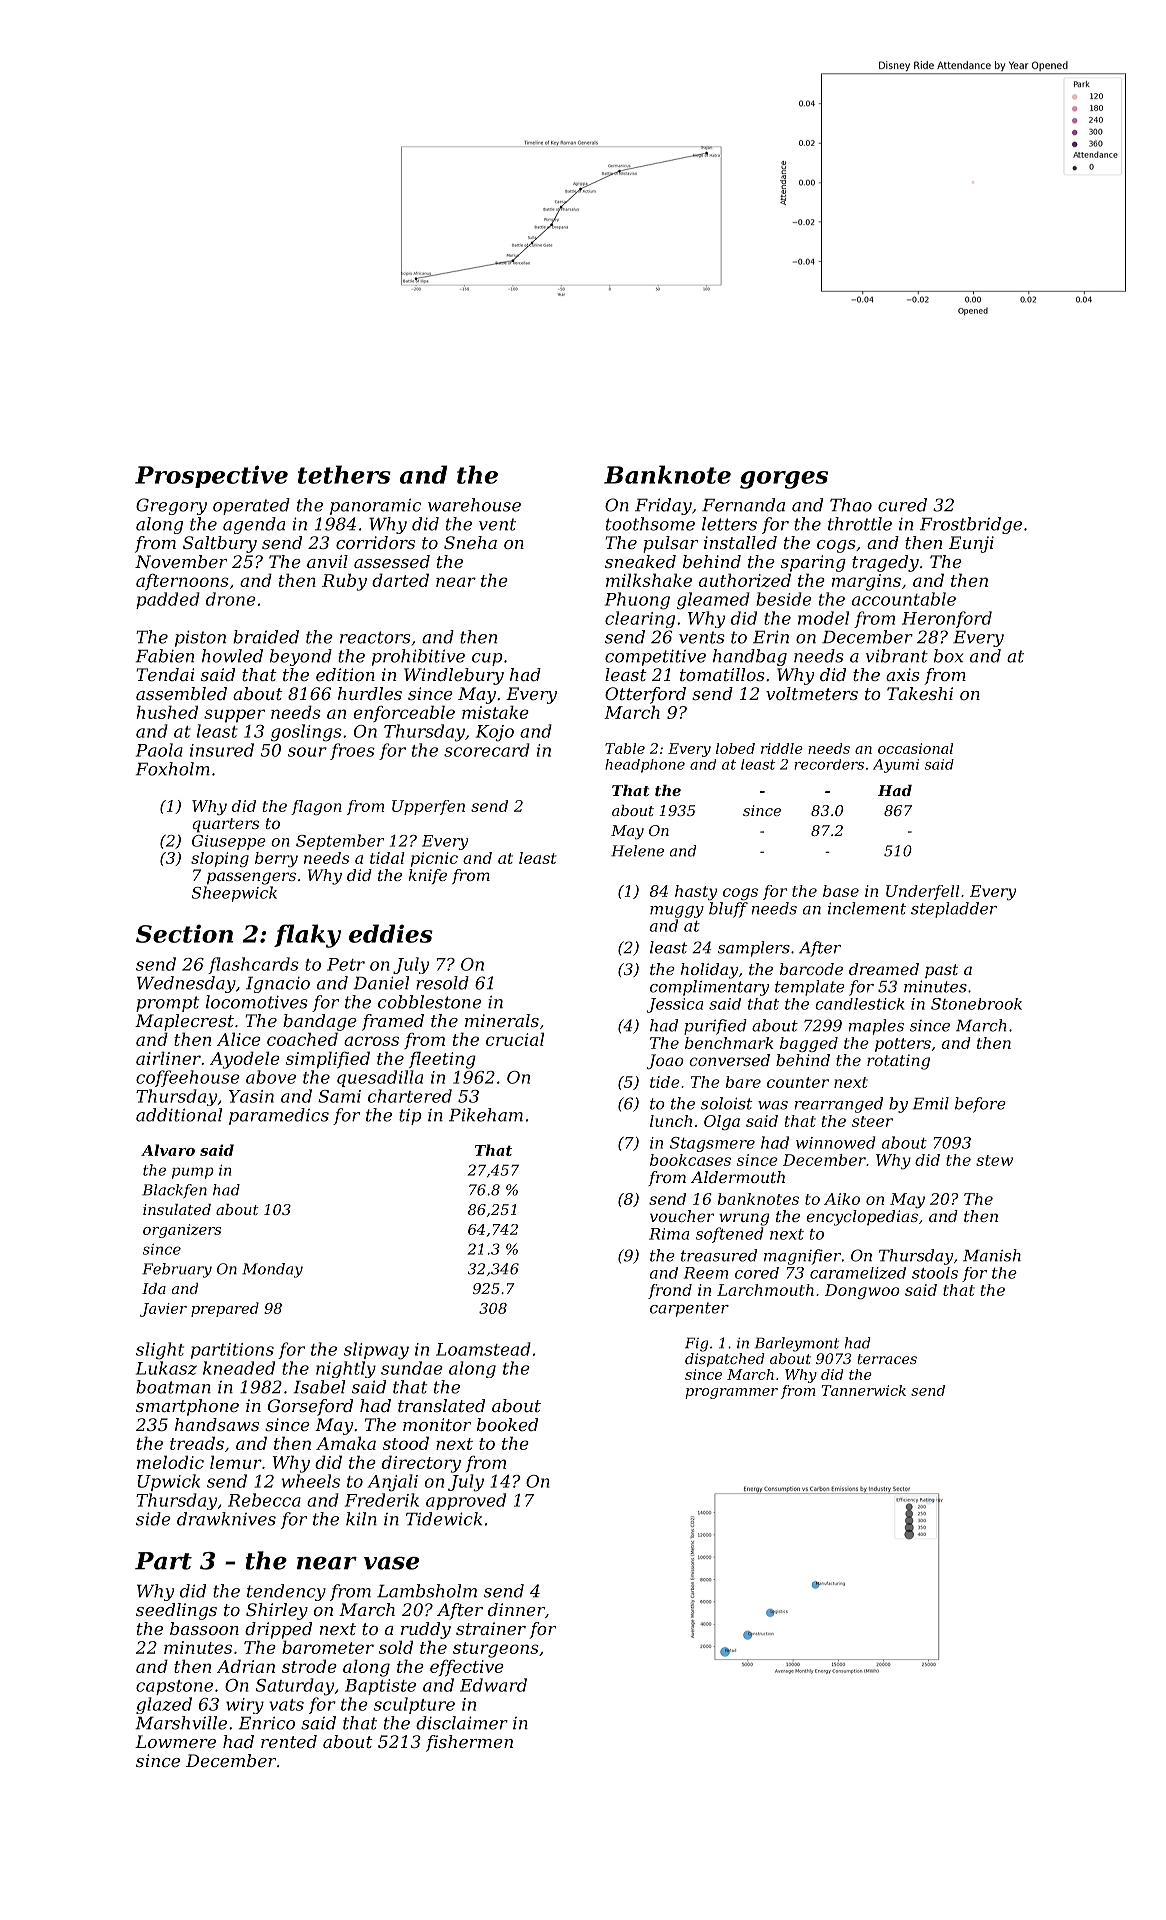  I want to click on Frostbridge, so click(971, 525).
